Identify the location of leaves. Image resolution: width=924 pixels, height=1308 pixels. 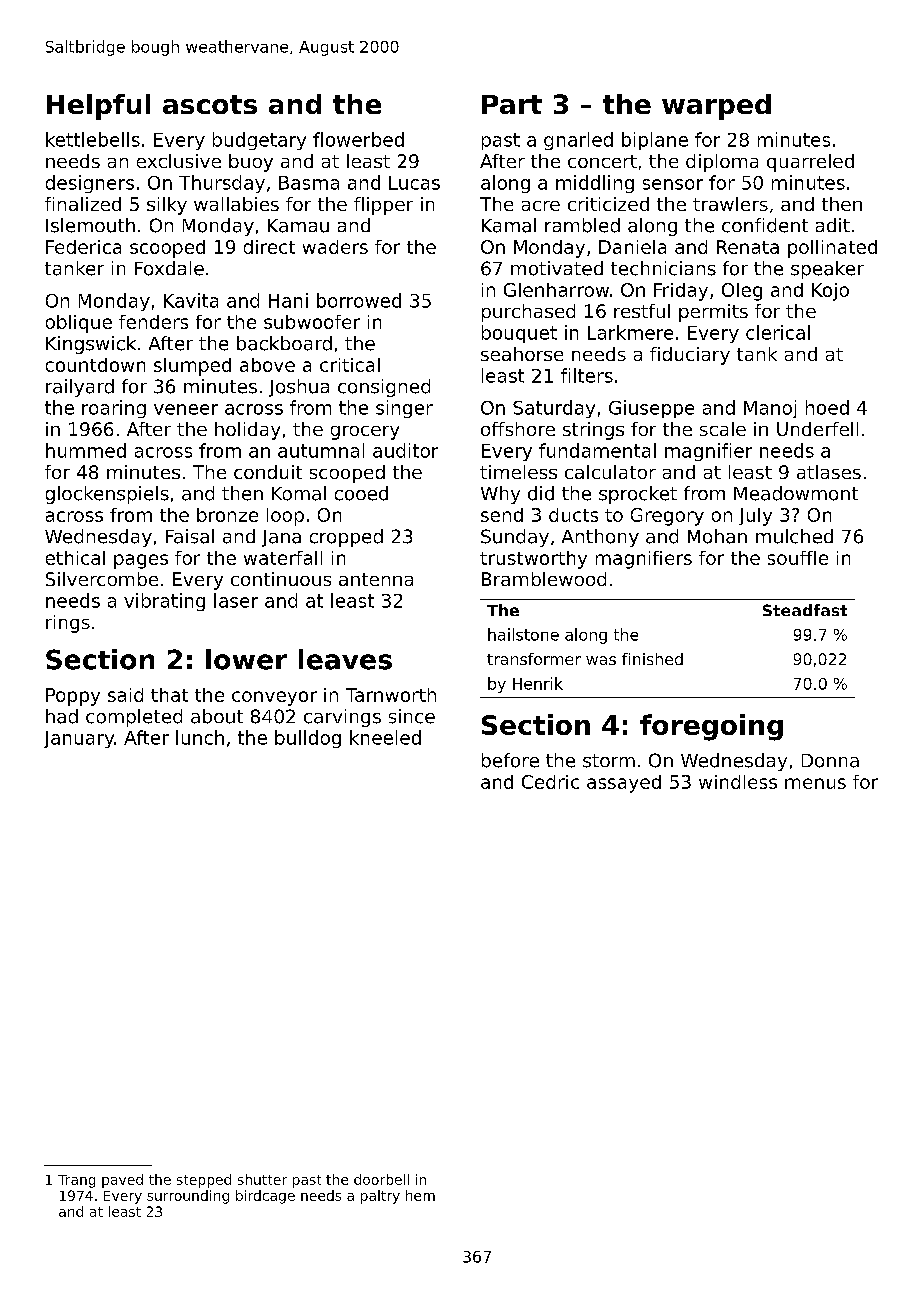
(345, 659).
